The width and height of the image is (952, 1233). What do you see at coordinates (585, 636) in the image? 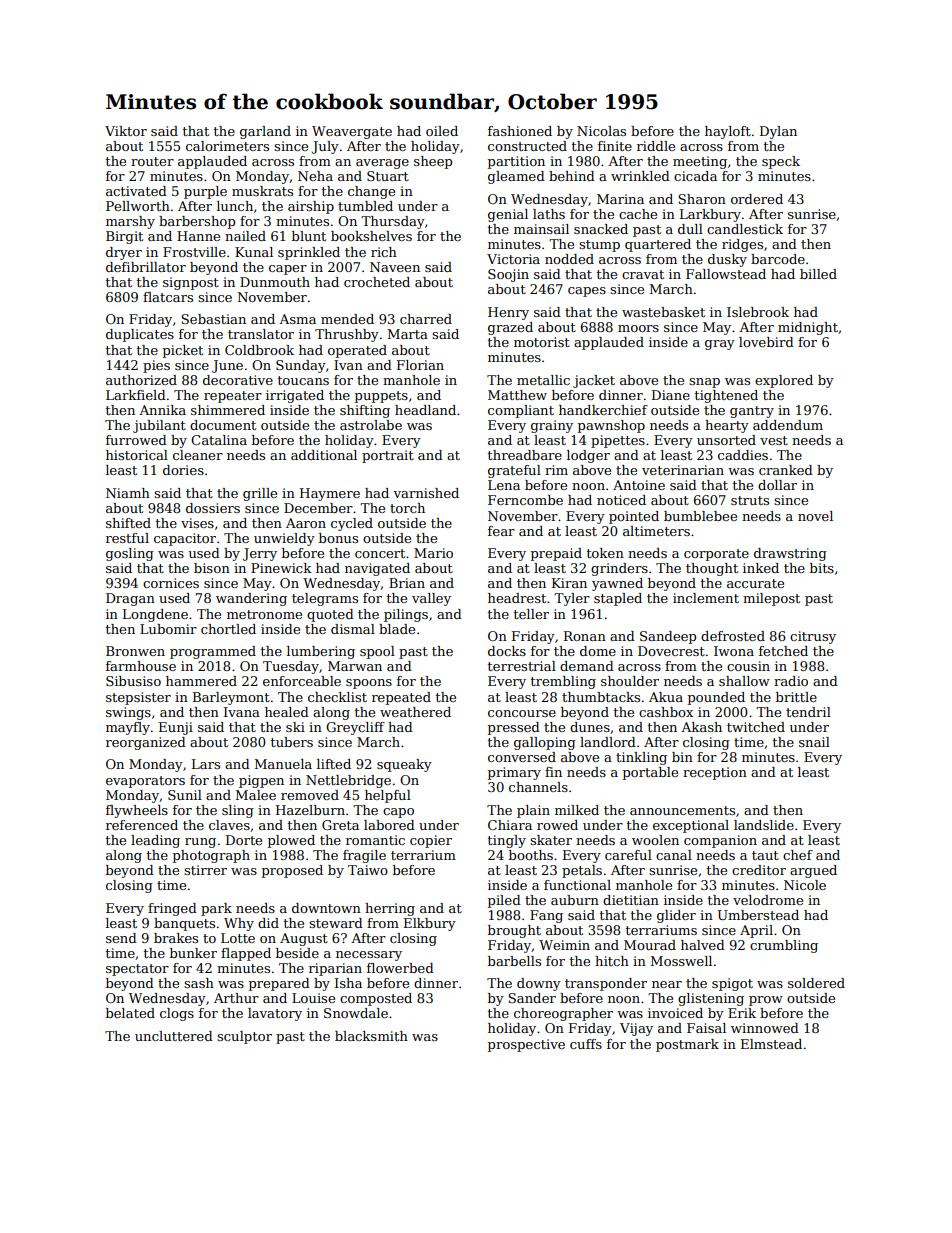
I see `Ronan` at bounding box center [585, 636].
